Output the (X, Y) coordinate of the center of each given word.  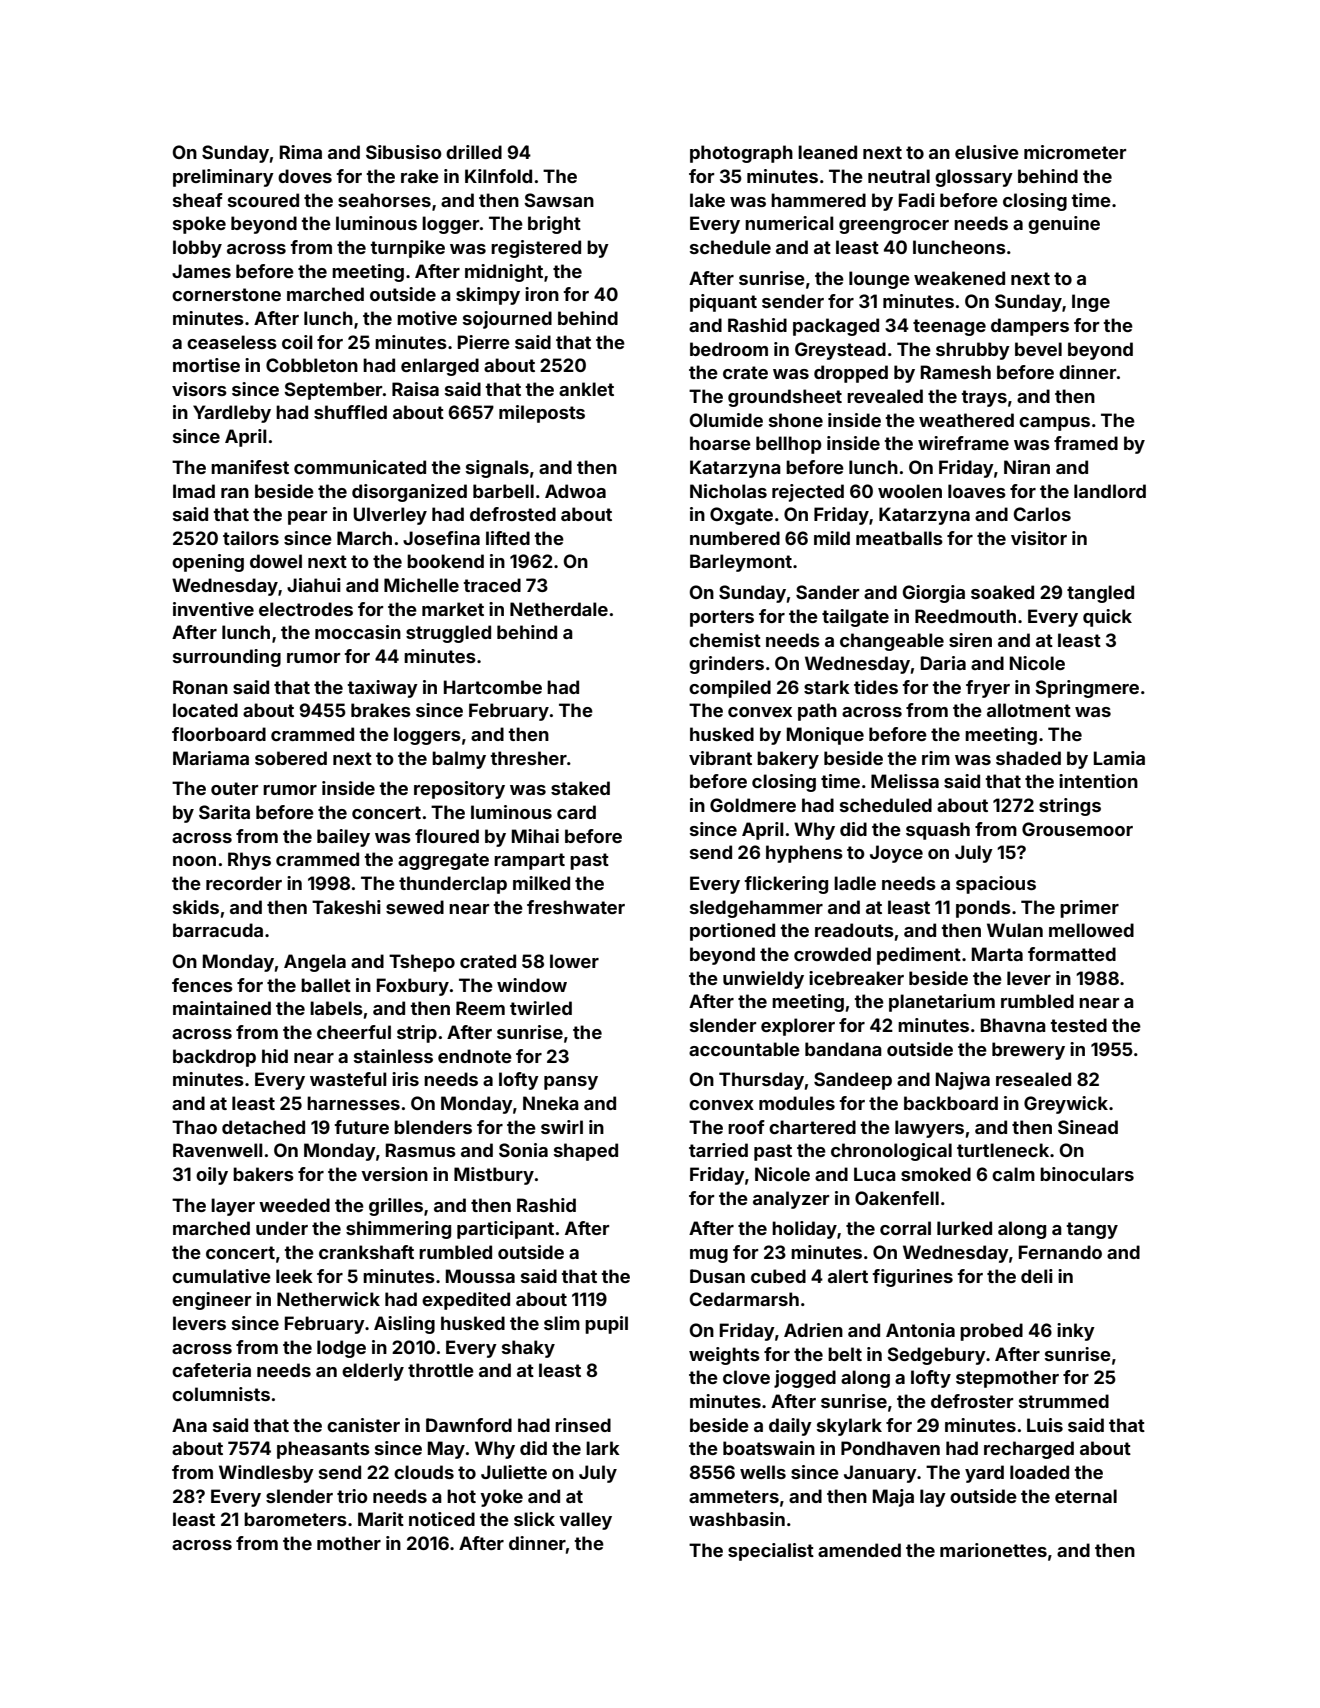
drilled (474, 152)
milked (541, 883)
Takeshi (346, 907)
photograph (741, 154)
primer (1089, 909)
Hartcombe (493, 687)
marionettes (993, 1550)
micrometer (1075, 152)
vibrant (720, 758)
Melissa (905, 781)
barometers (295, 1519)
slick (534, 1519)
